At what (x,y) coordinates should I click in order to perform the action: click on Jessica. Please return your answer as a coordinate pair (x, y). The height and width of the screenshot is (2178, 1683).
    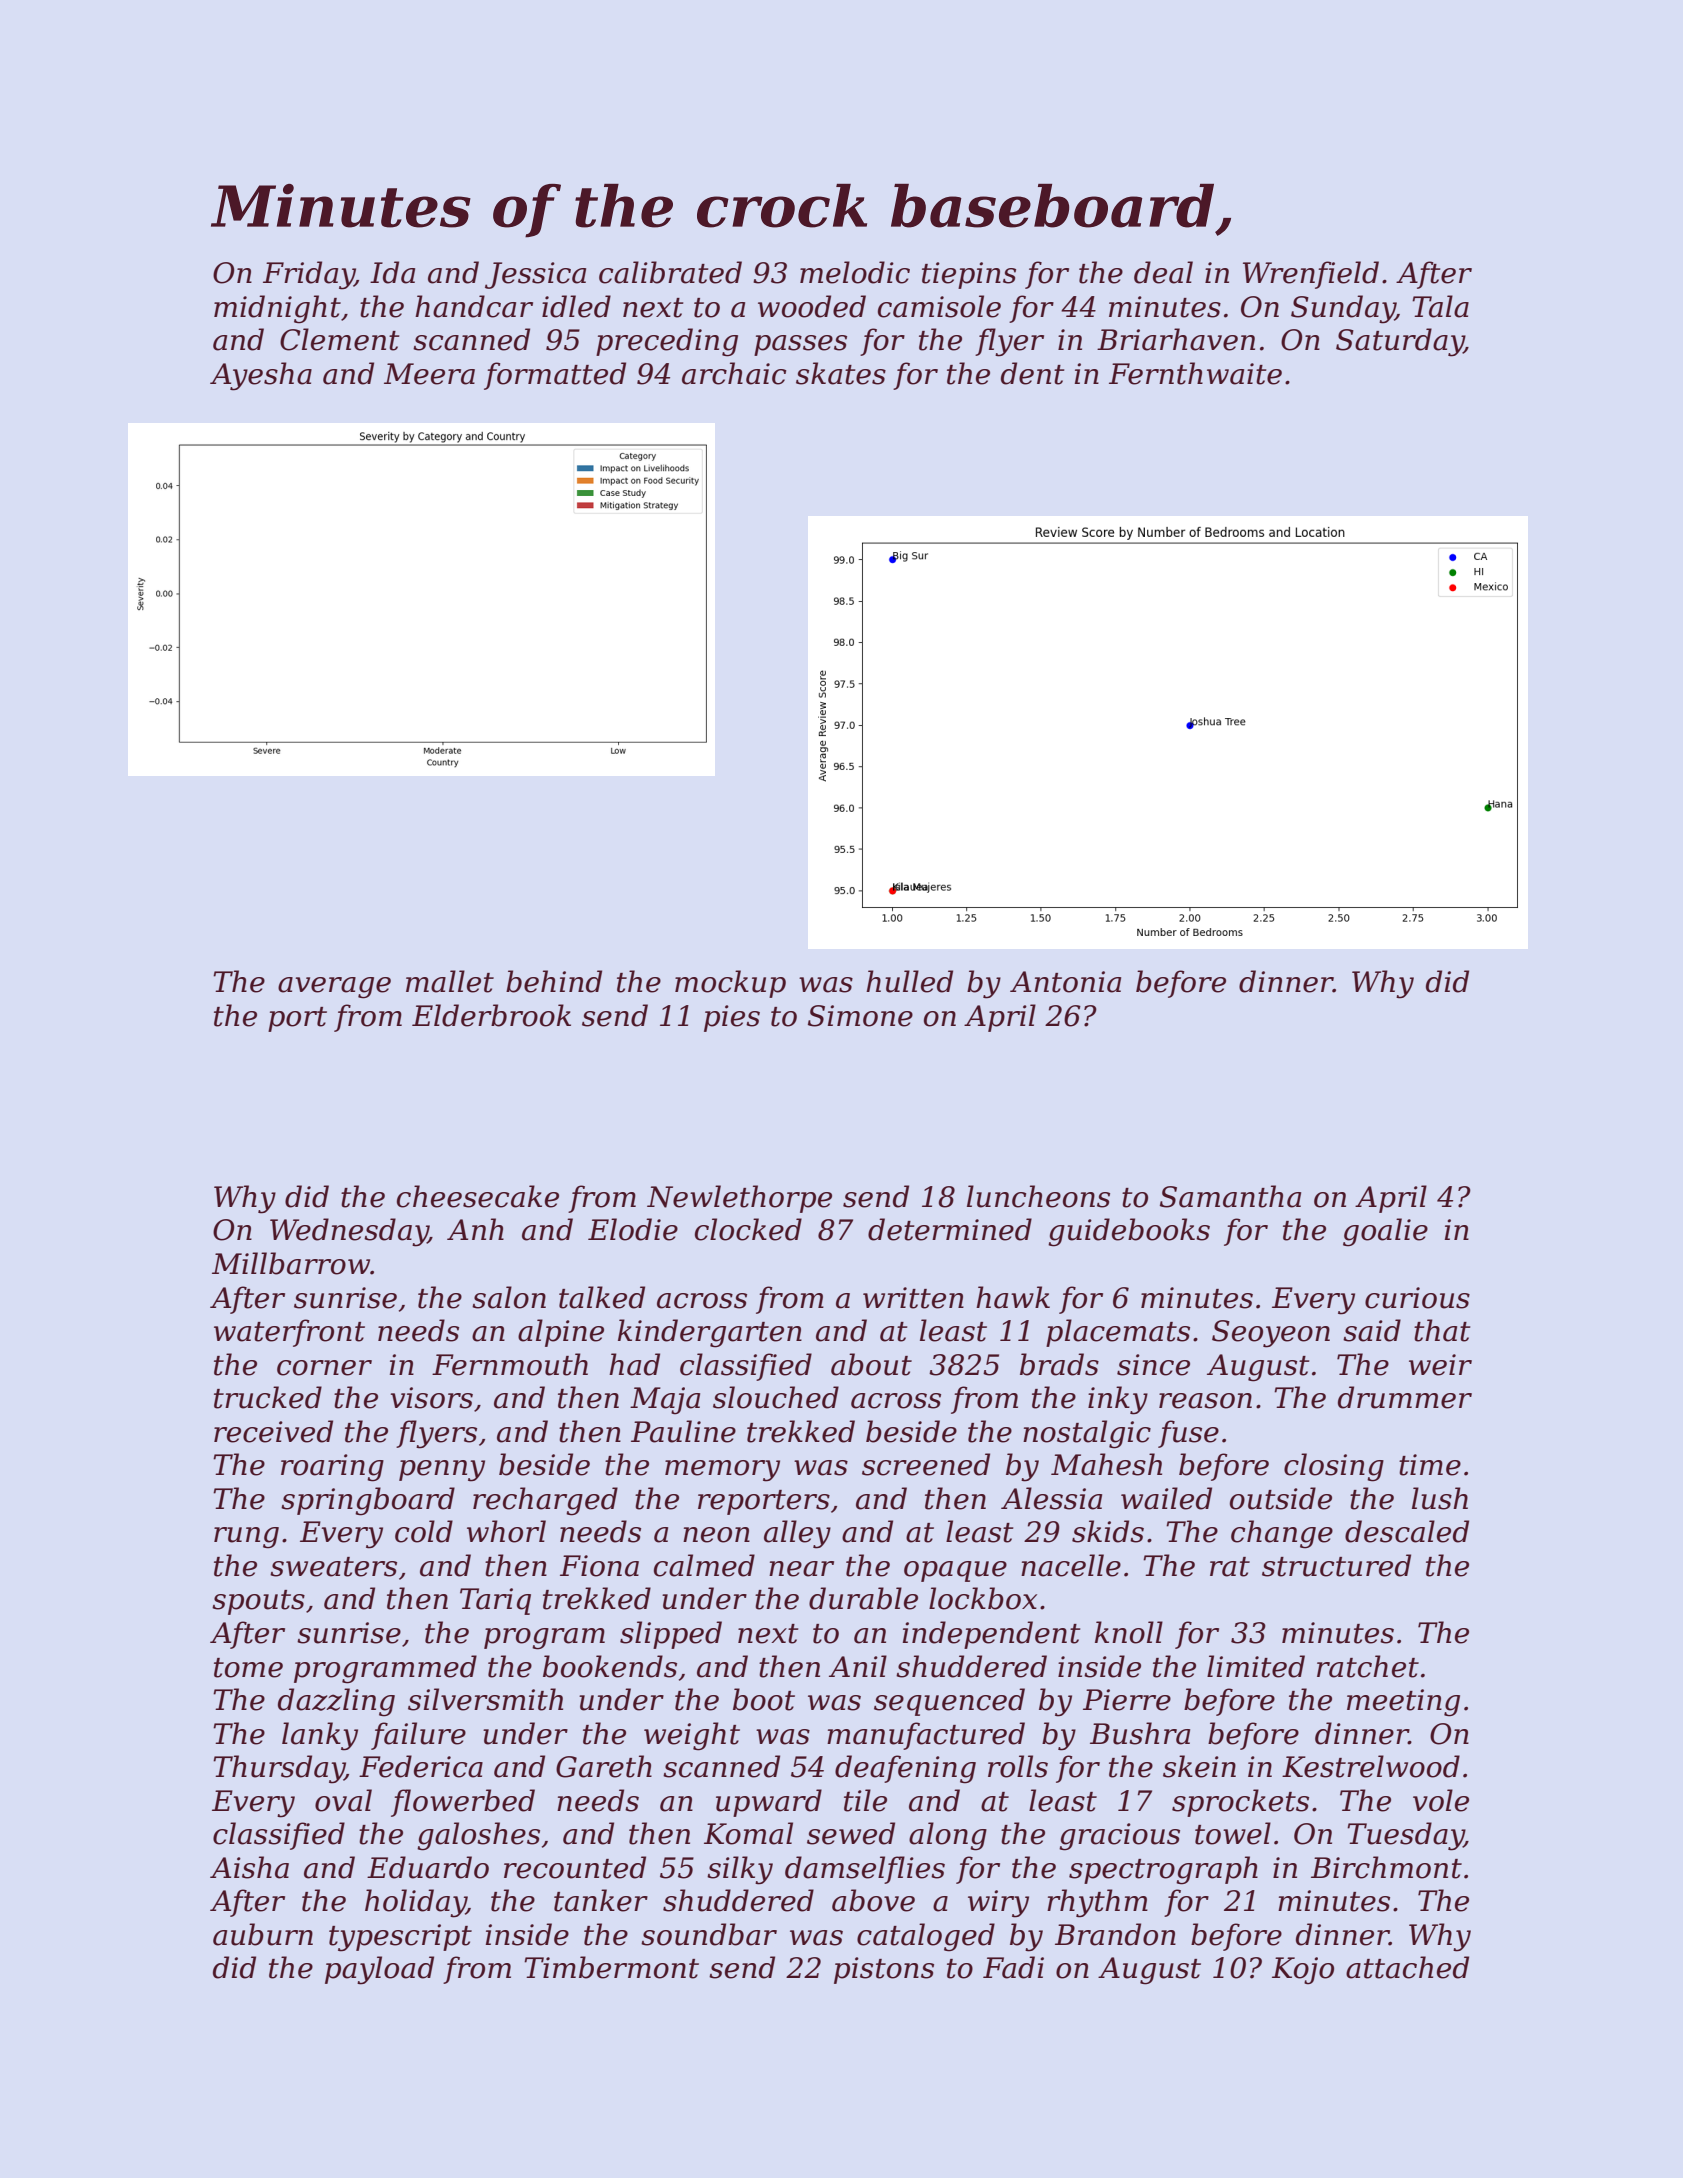
    Looking at the image, I should click on (535, 275).
